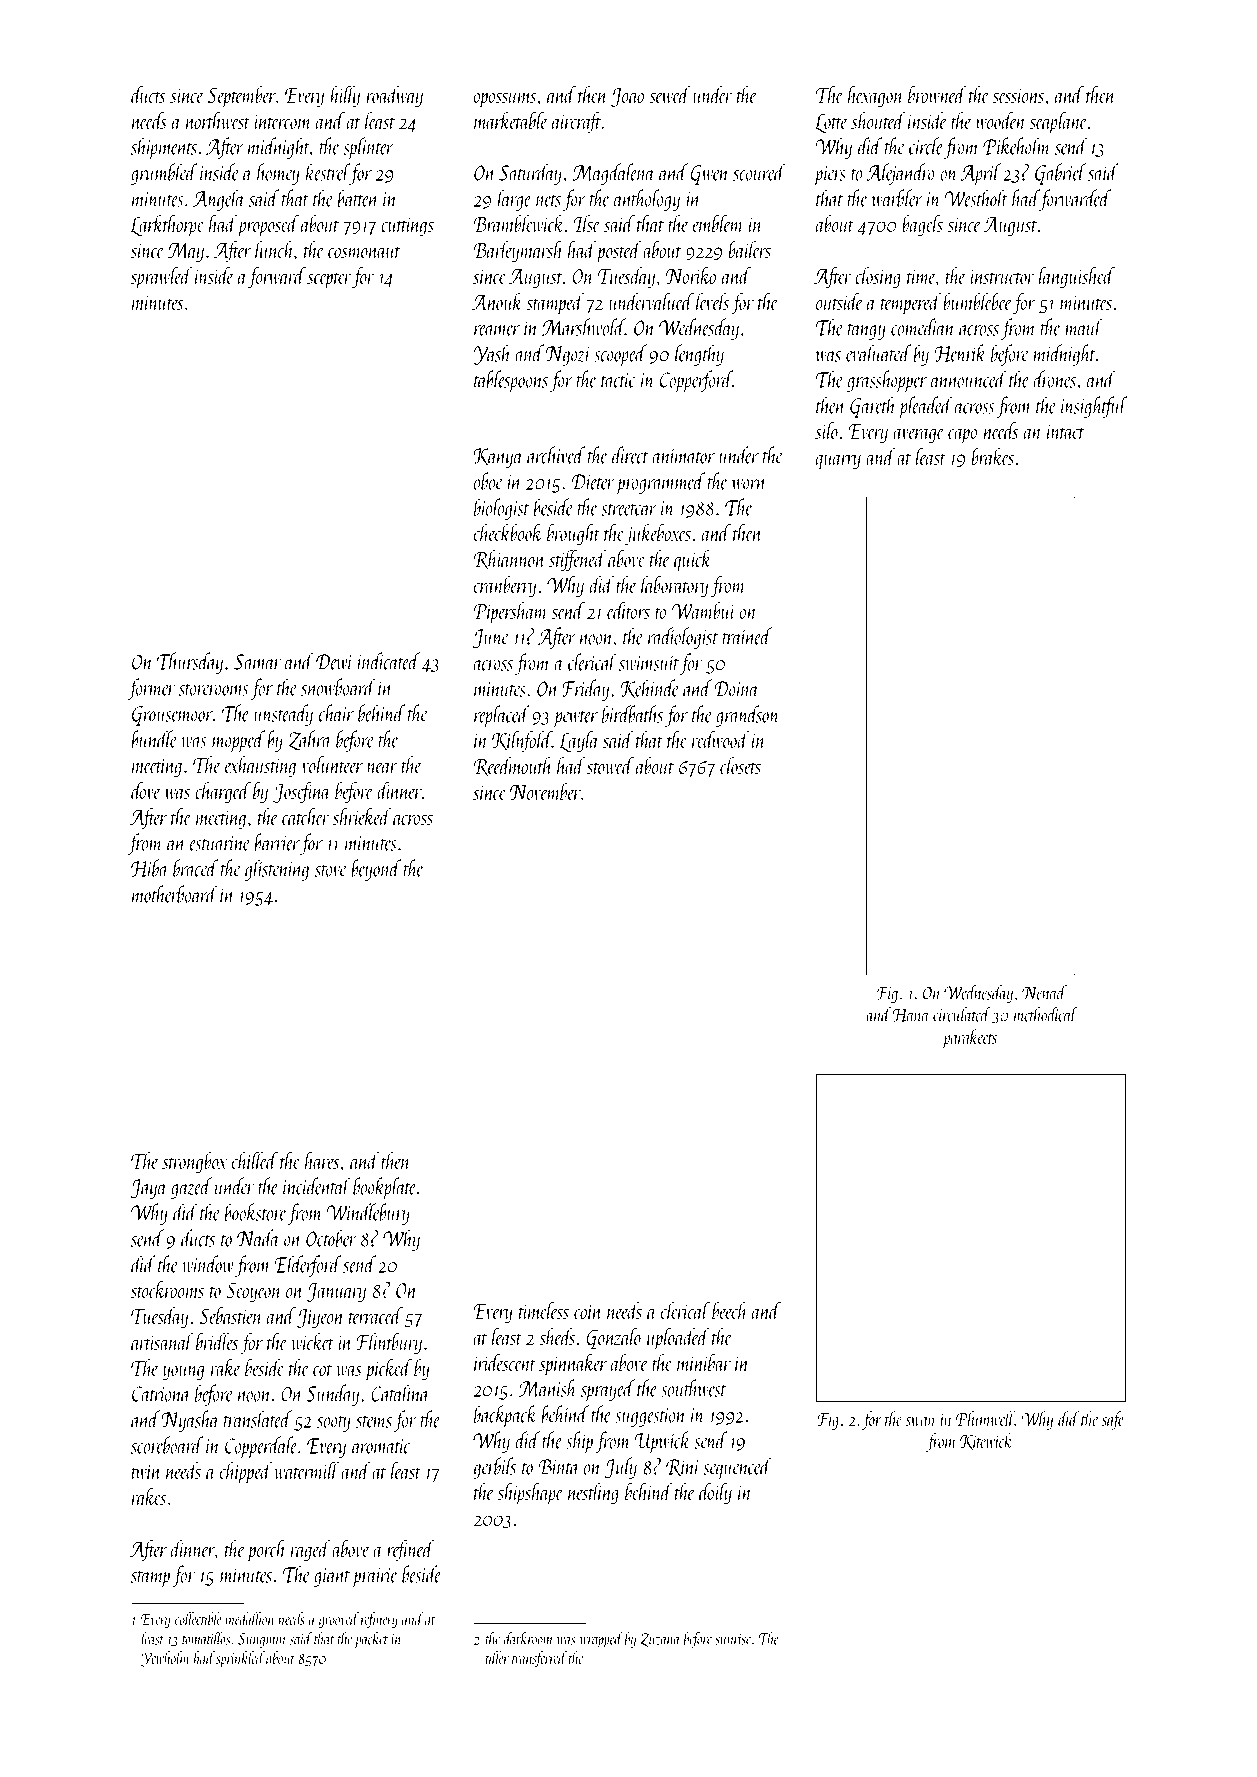 The image size is (1257, 1777). What do you see at coordinates (659, 1640) in the image?
I see `Zuzana` at bounding box center [659, 1640].
